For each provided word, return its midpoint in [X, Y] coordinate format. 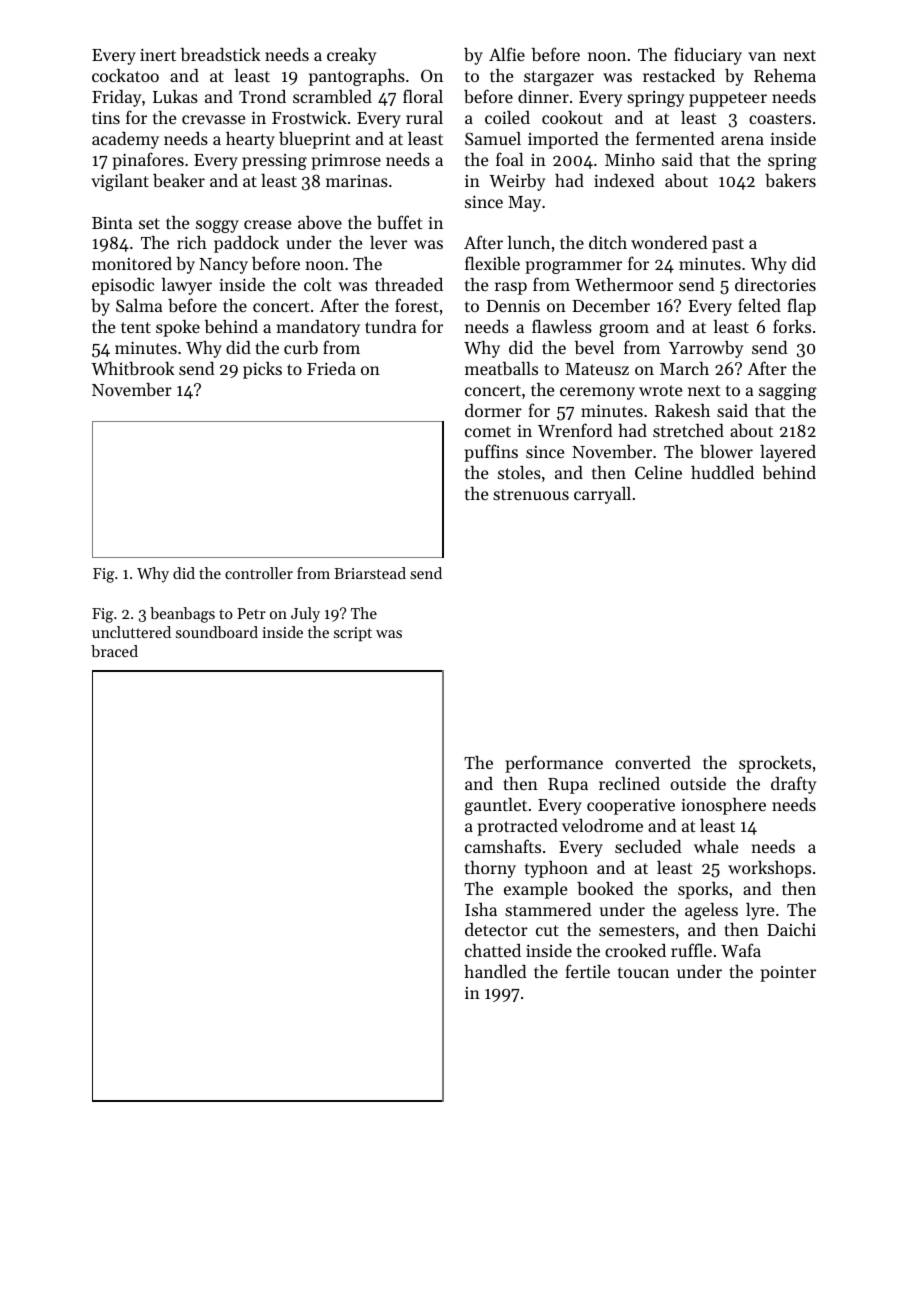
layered [788, 453]
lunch [529, 242]
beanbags [182, 615]
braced [114, 651]
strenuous [531, 494]
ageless [711, 911]
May [524, 204]
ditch [608, 242]
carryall [602, 495]
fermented [675, 138]
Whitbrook [133, 368]
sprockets [775, 764]
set [149, 223]
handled [495, 971]
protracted [517, 827]
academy [125, 140]
